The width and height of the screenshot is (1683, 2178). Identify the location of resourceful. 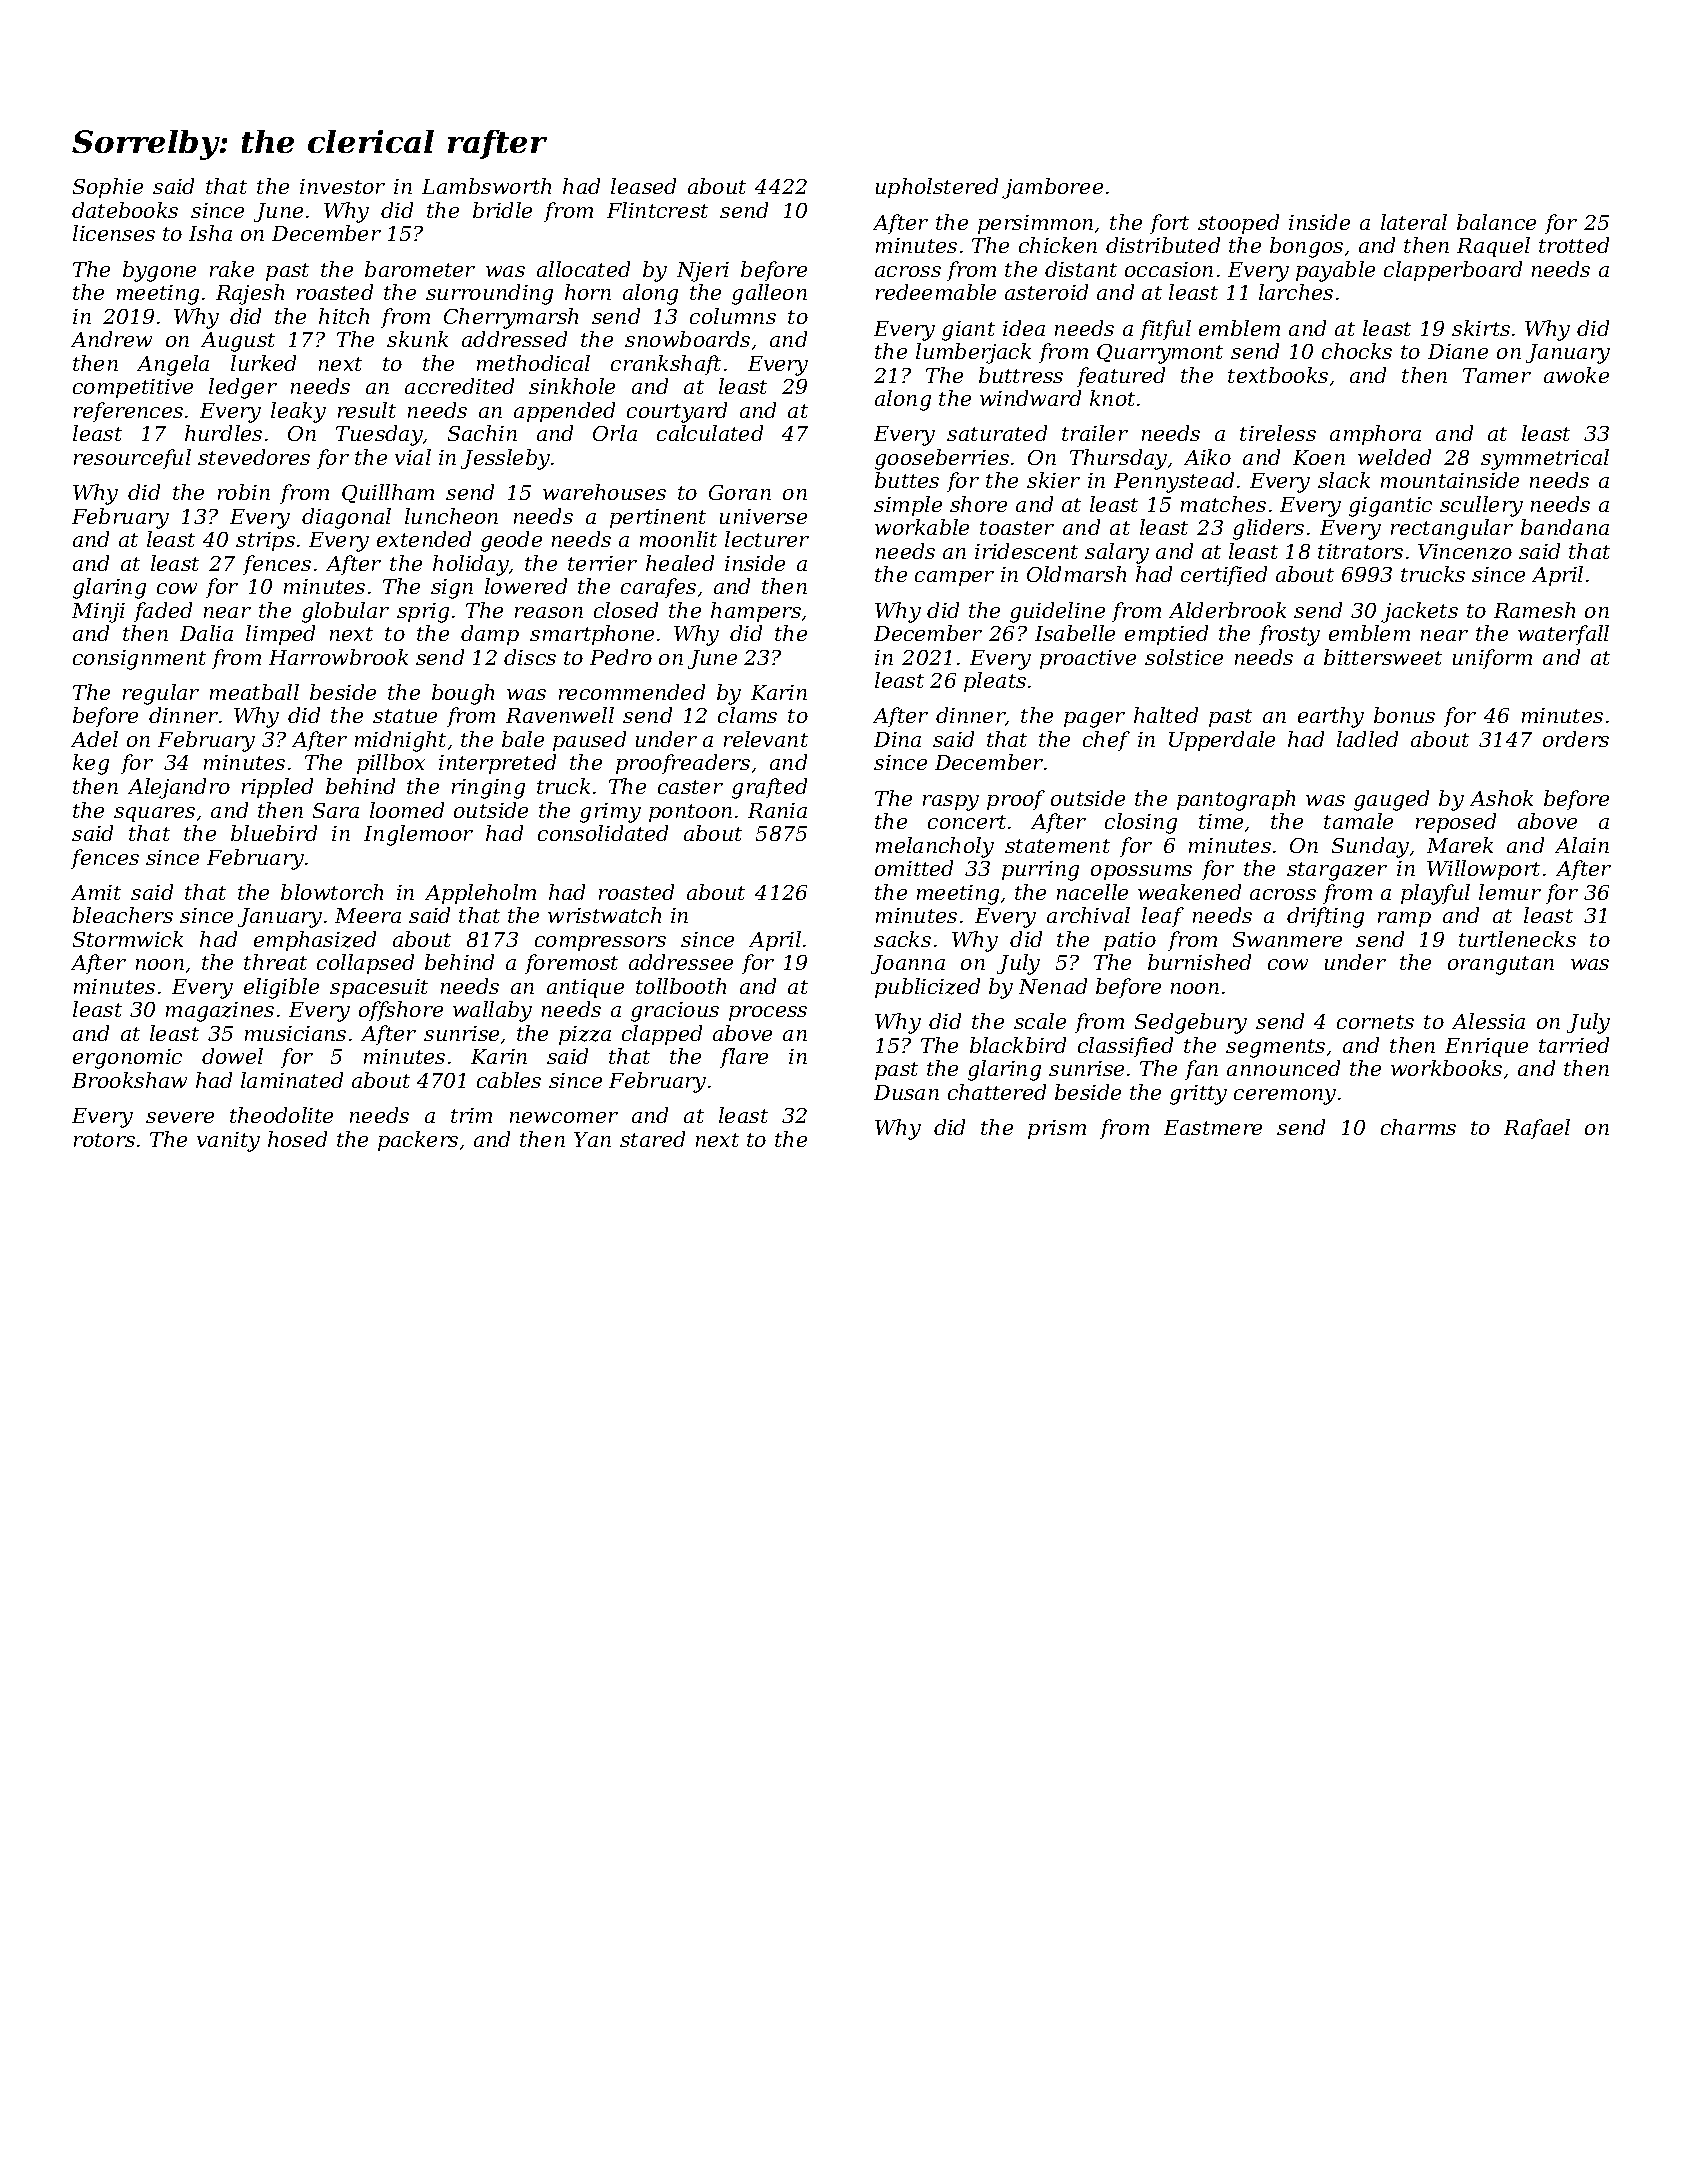
(132, 459).
